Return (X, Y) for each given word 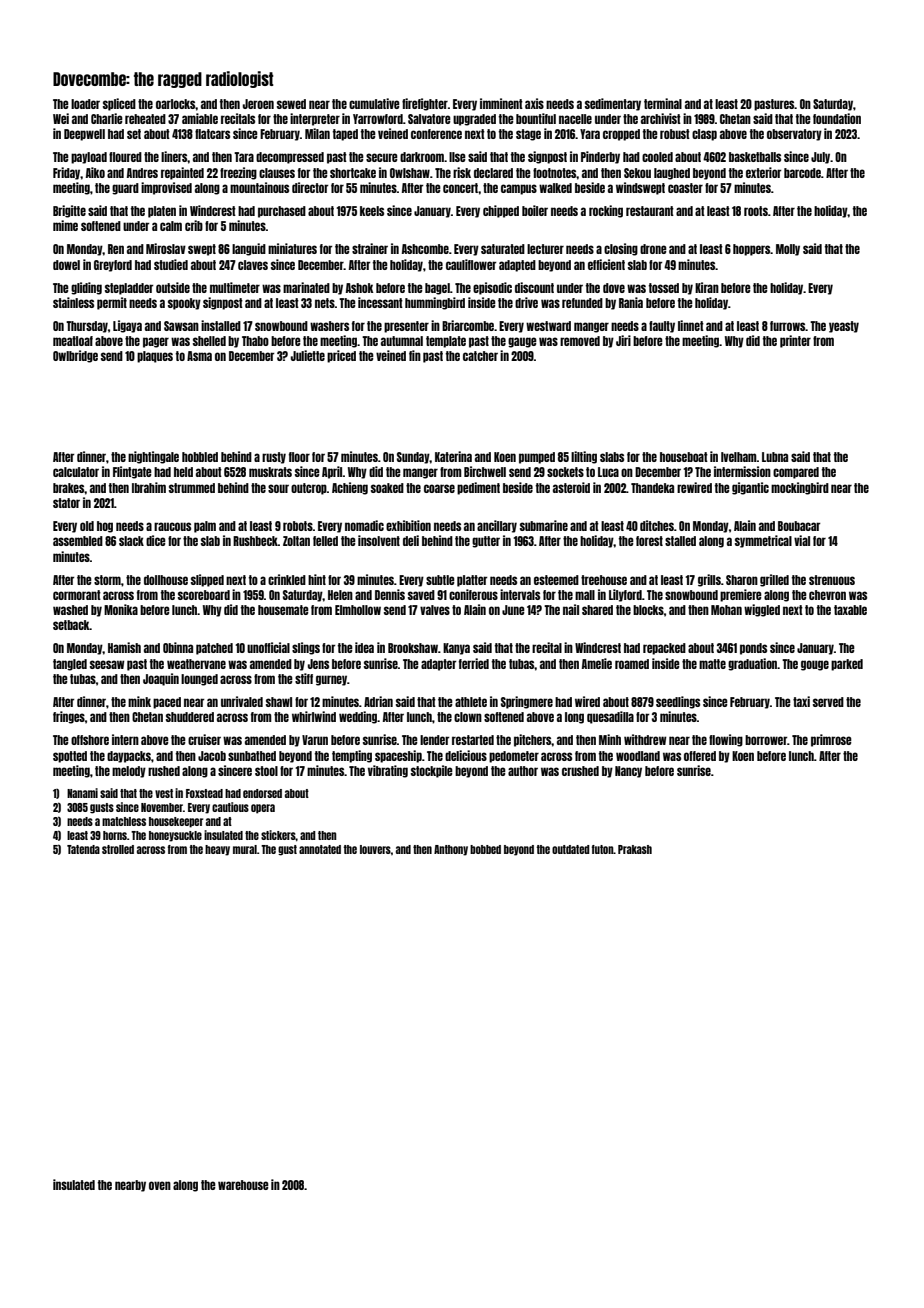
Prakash (635, 849)
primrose (831, 740)
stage (528, 135)
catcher (480, 356)
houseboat (684, 457)
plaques (155, 357)
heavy (217, 850)
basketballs (755, 157)
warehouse (243, 1185)
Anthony (451, 850)
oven (160, 1185)
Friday (67, 173)
